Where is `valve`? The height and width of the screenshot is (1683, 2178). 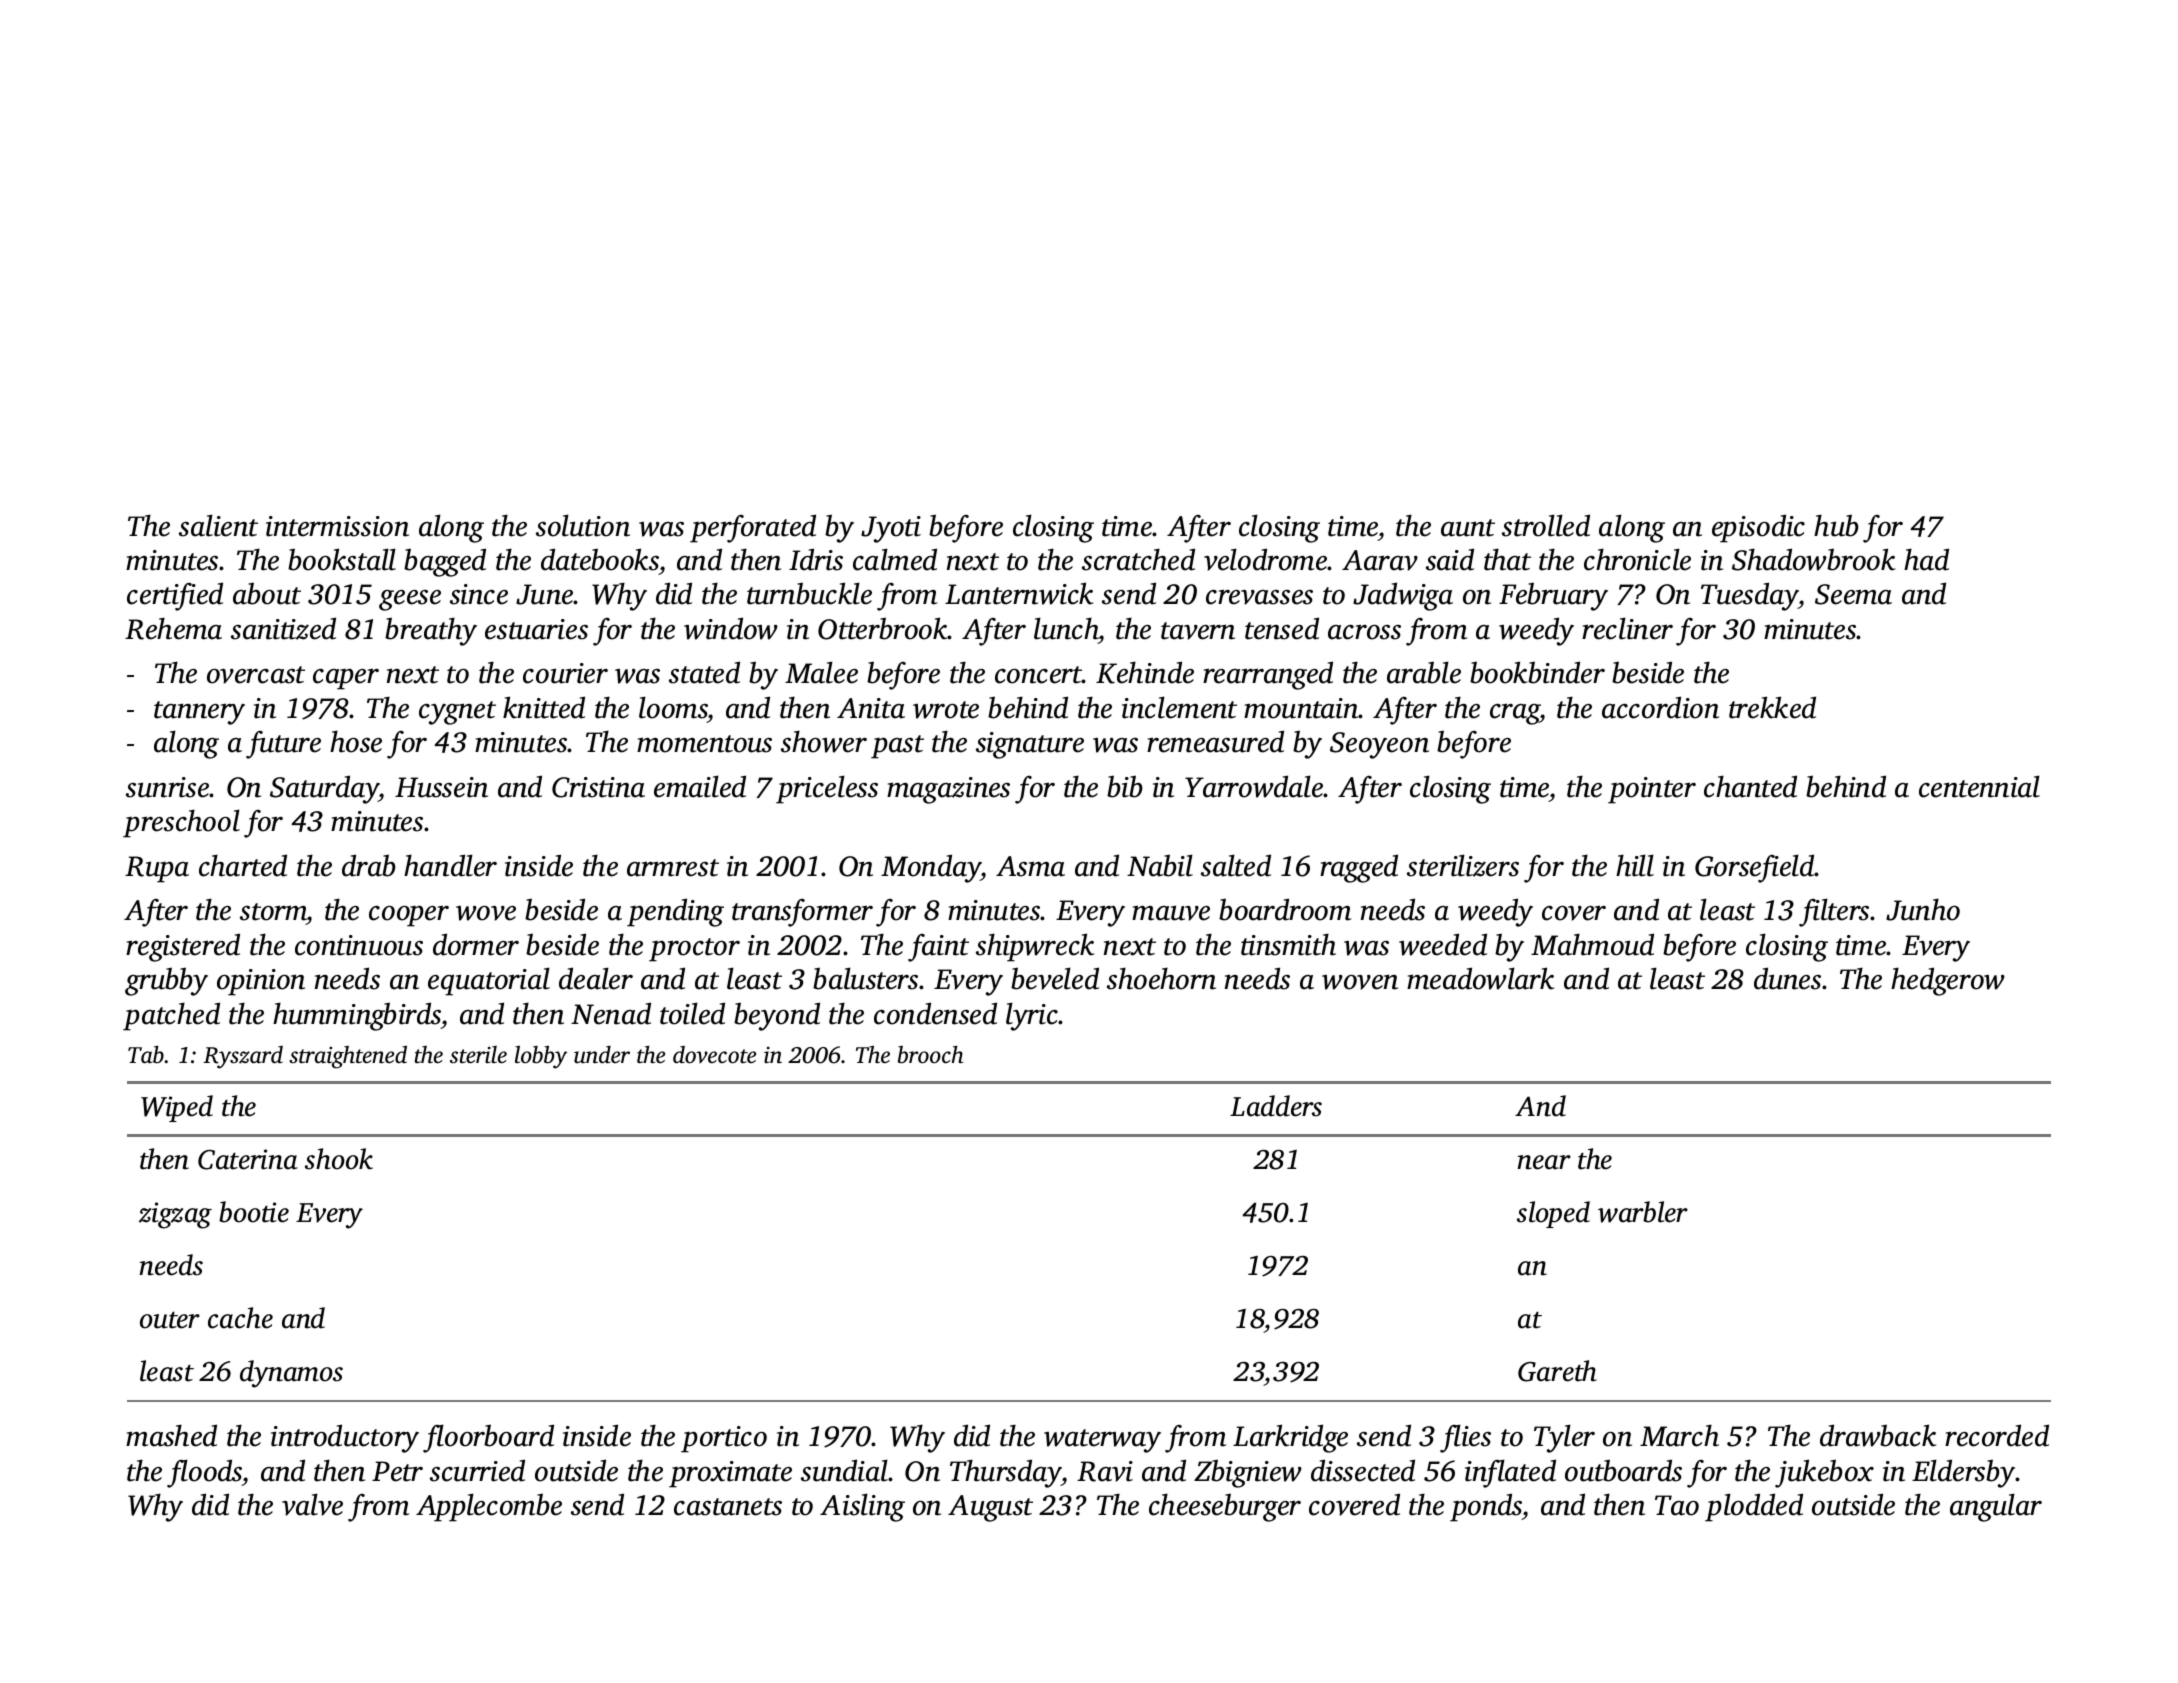 valve is located at coordinates (312, 1504).
